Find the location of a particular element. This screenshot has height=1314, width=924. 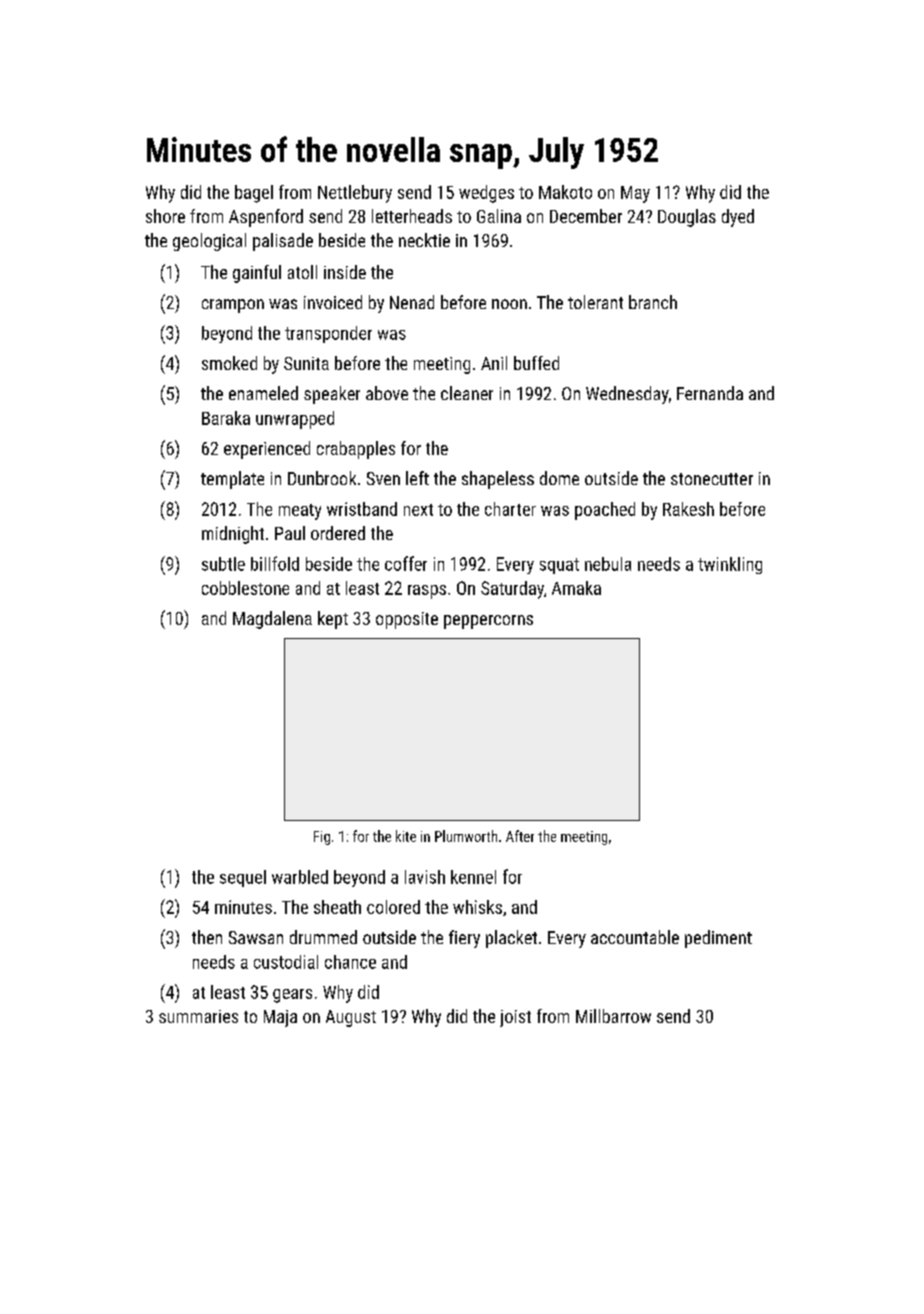

sequel is located at coordinates (243, 878).
